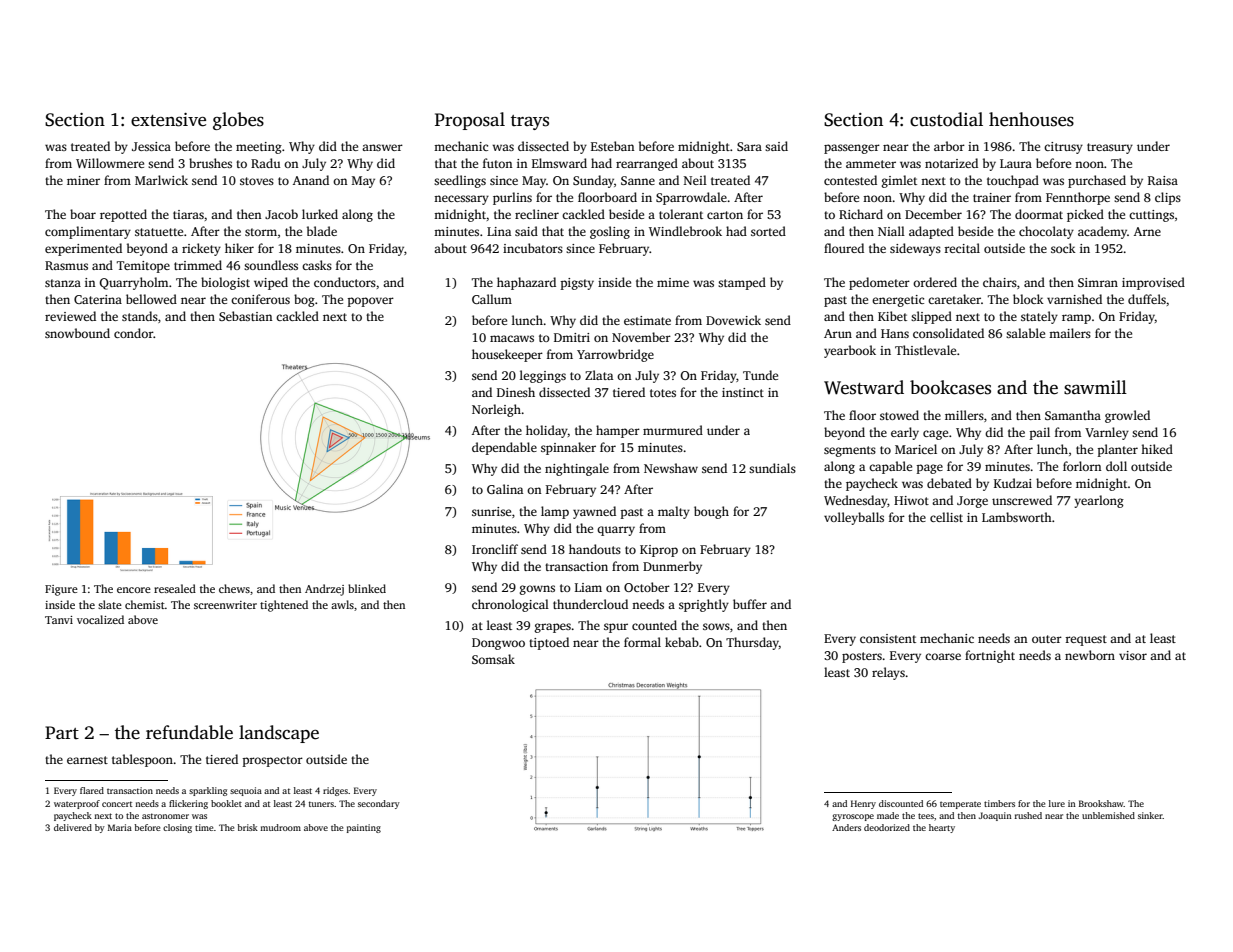 Image resolution: width=1233 pixels, height=952 pixels. I want to click on chews, so click(234, 588).
